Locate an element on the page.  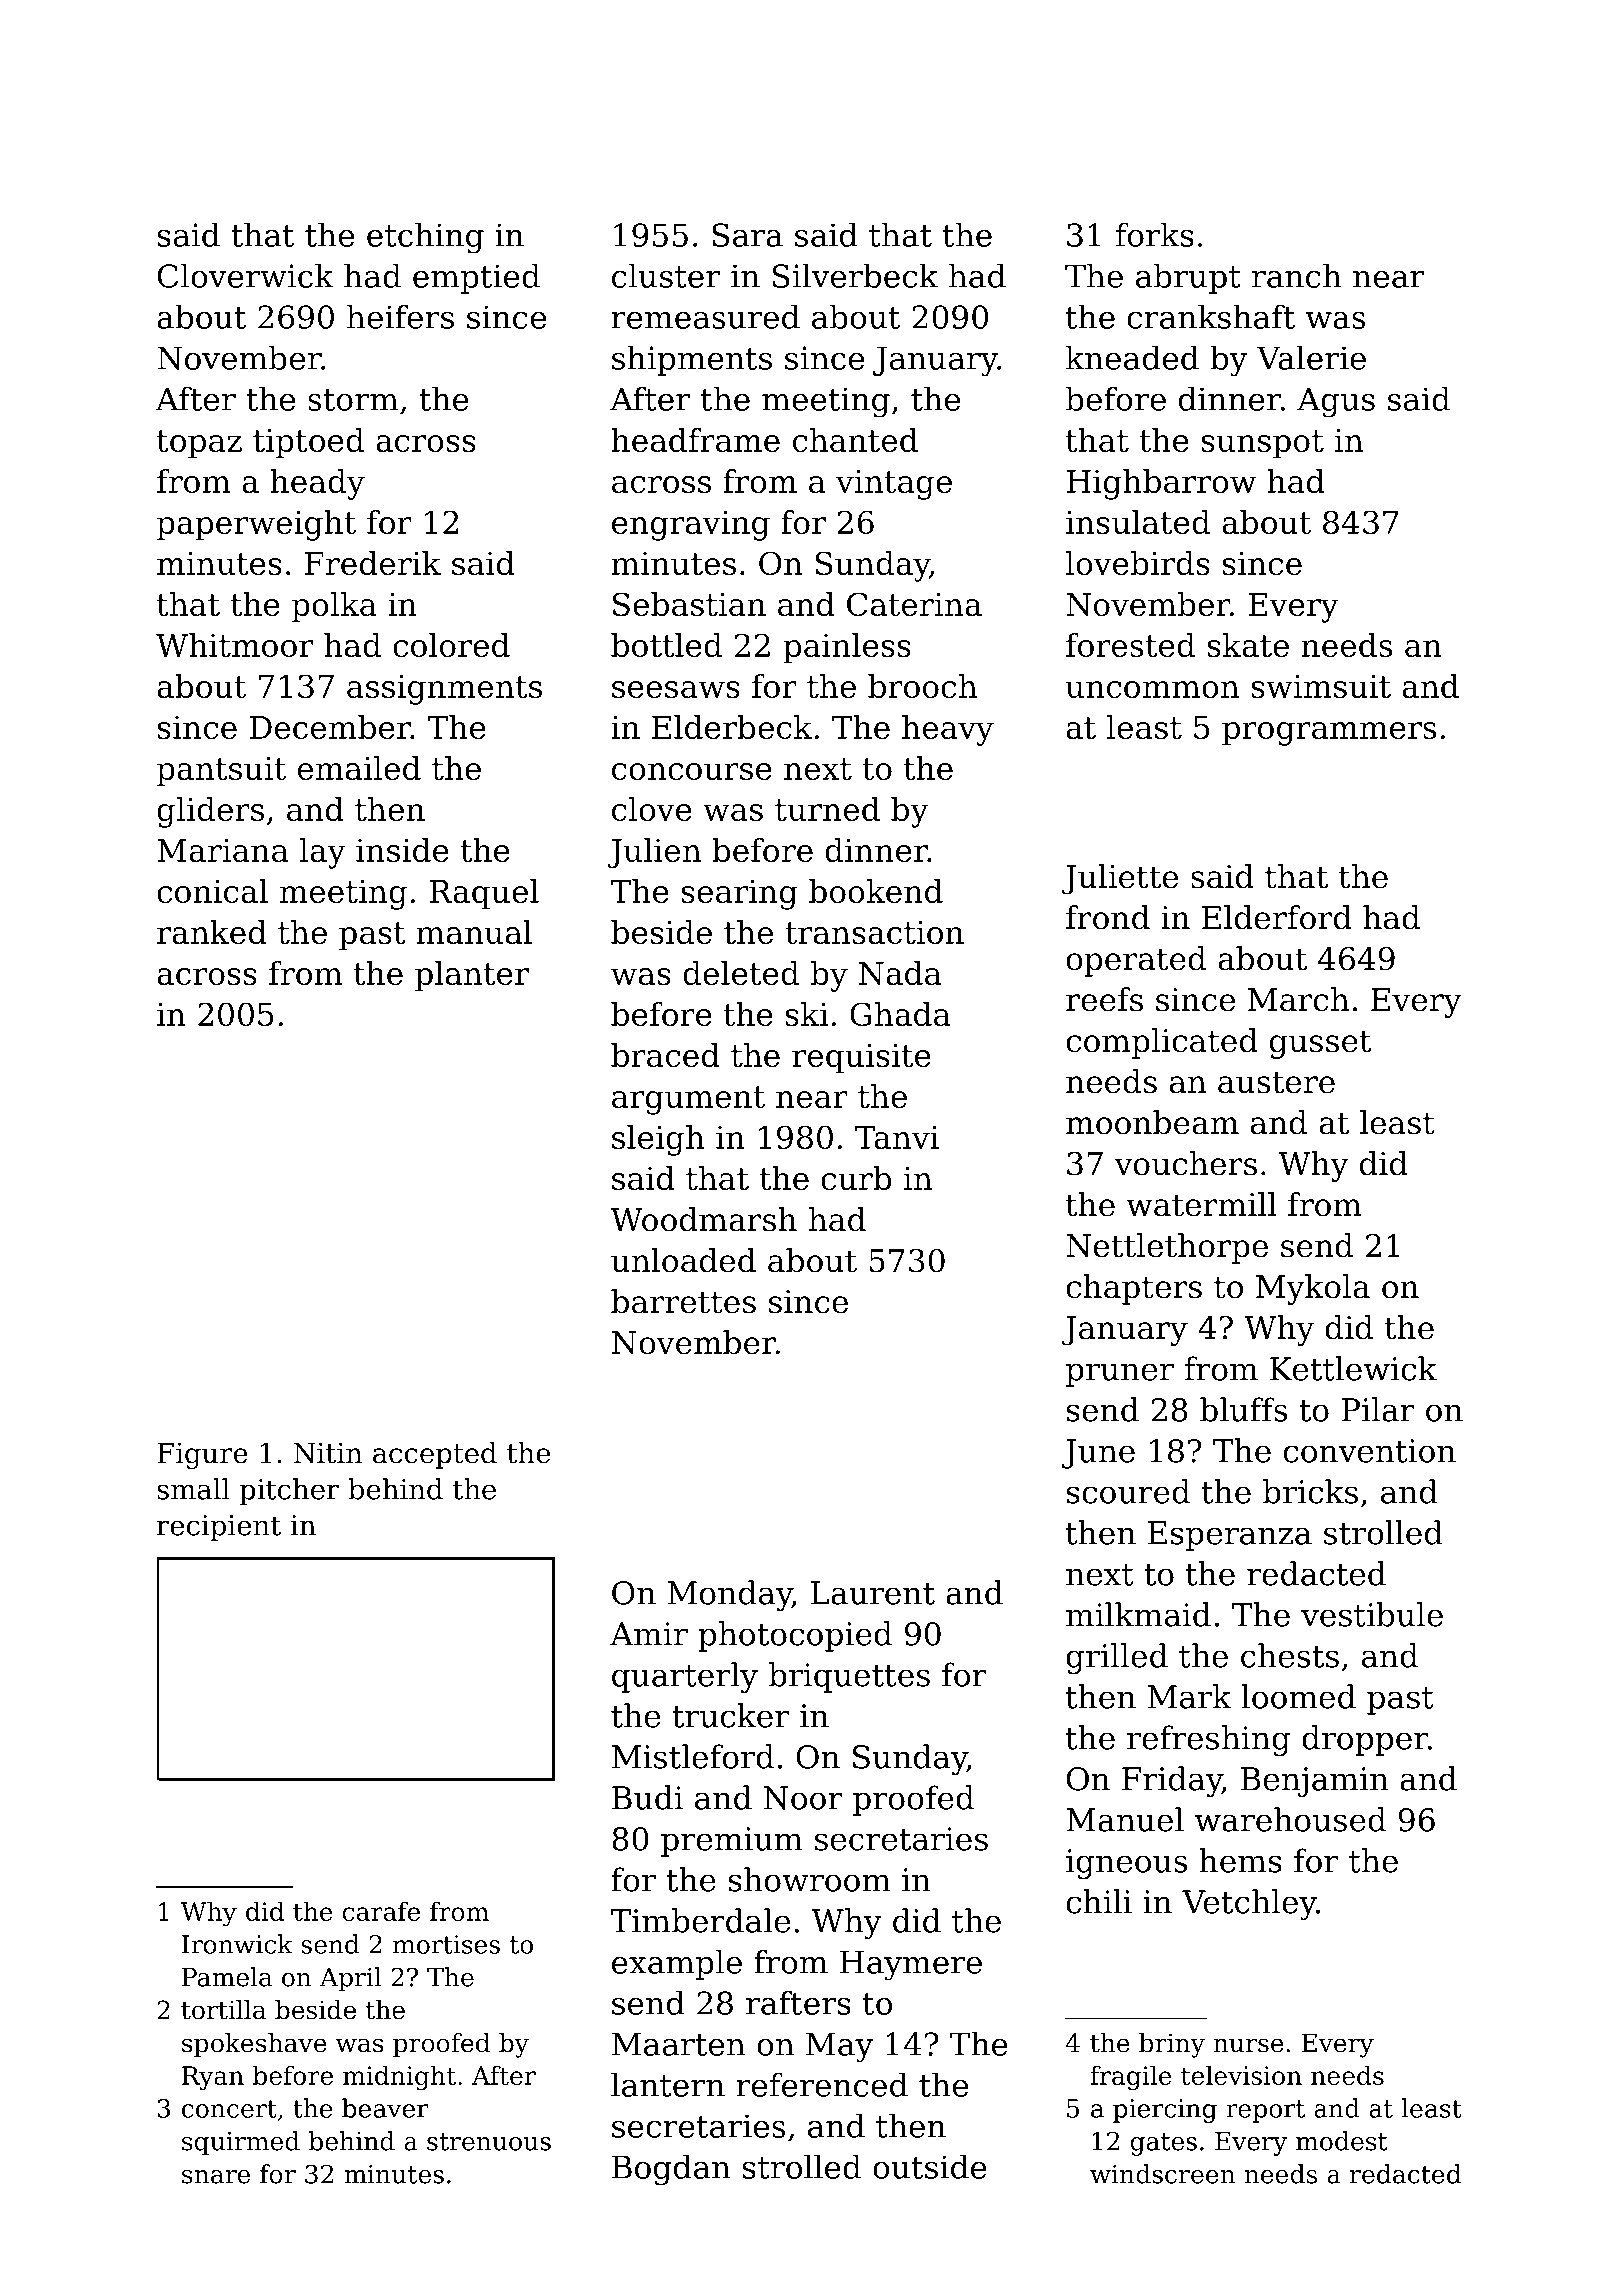
braced is located at coordinates (665, 1055).
